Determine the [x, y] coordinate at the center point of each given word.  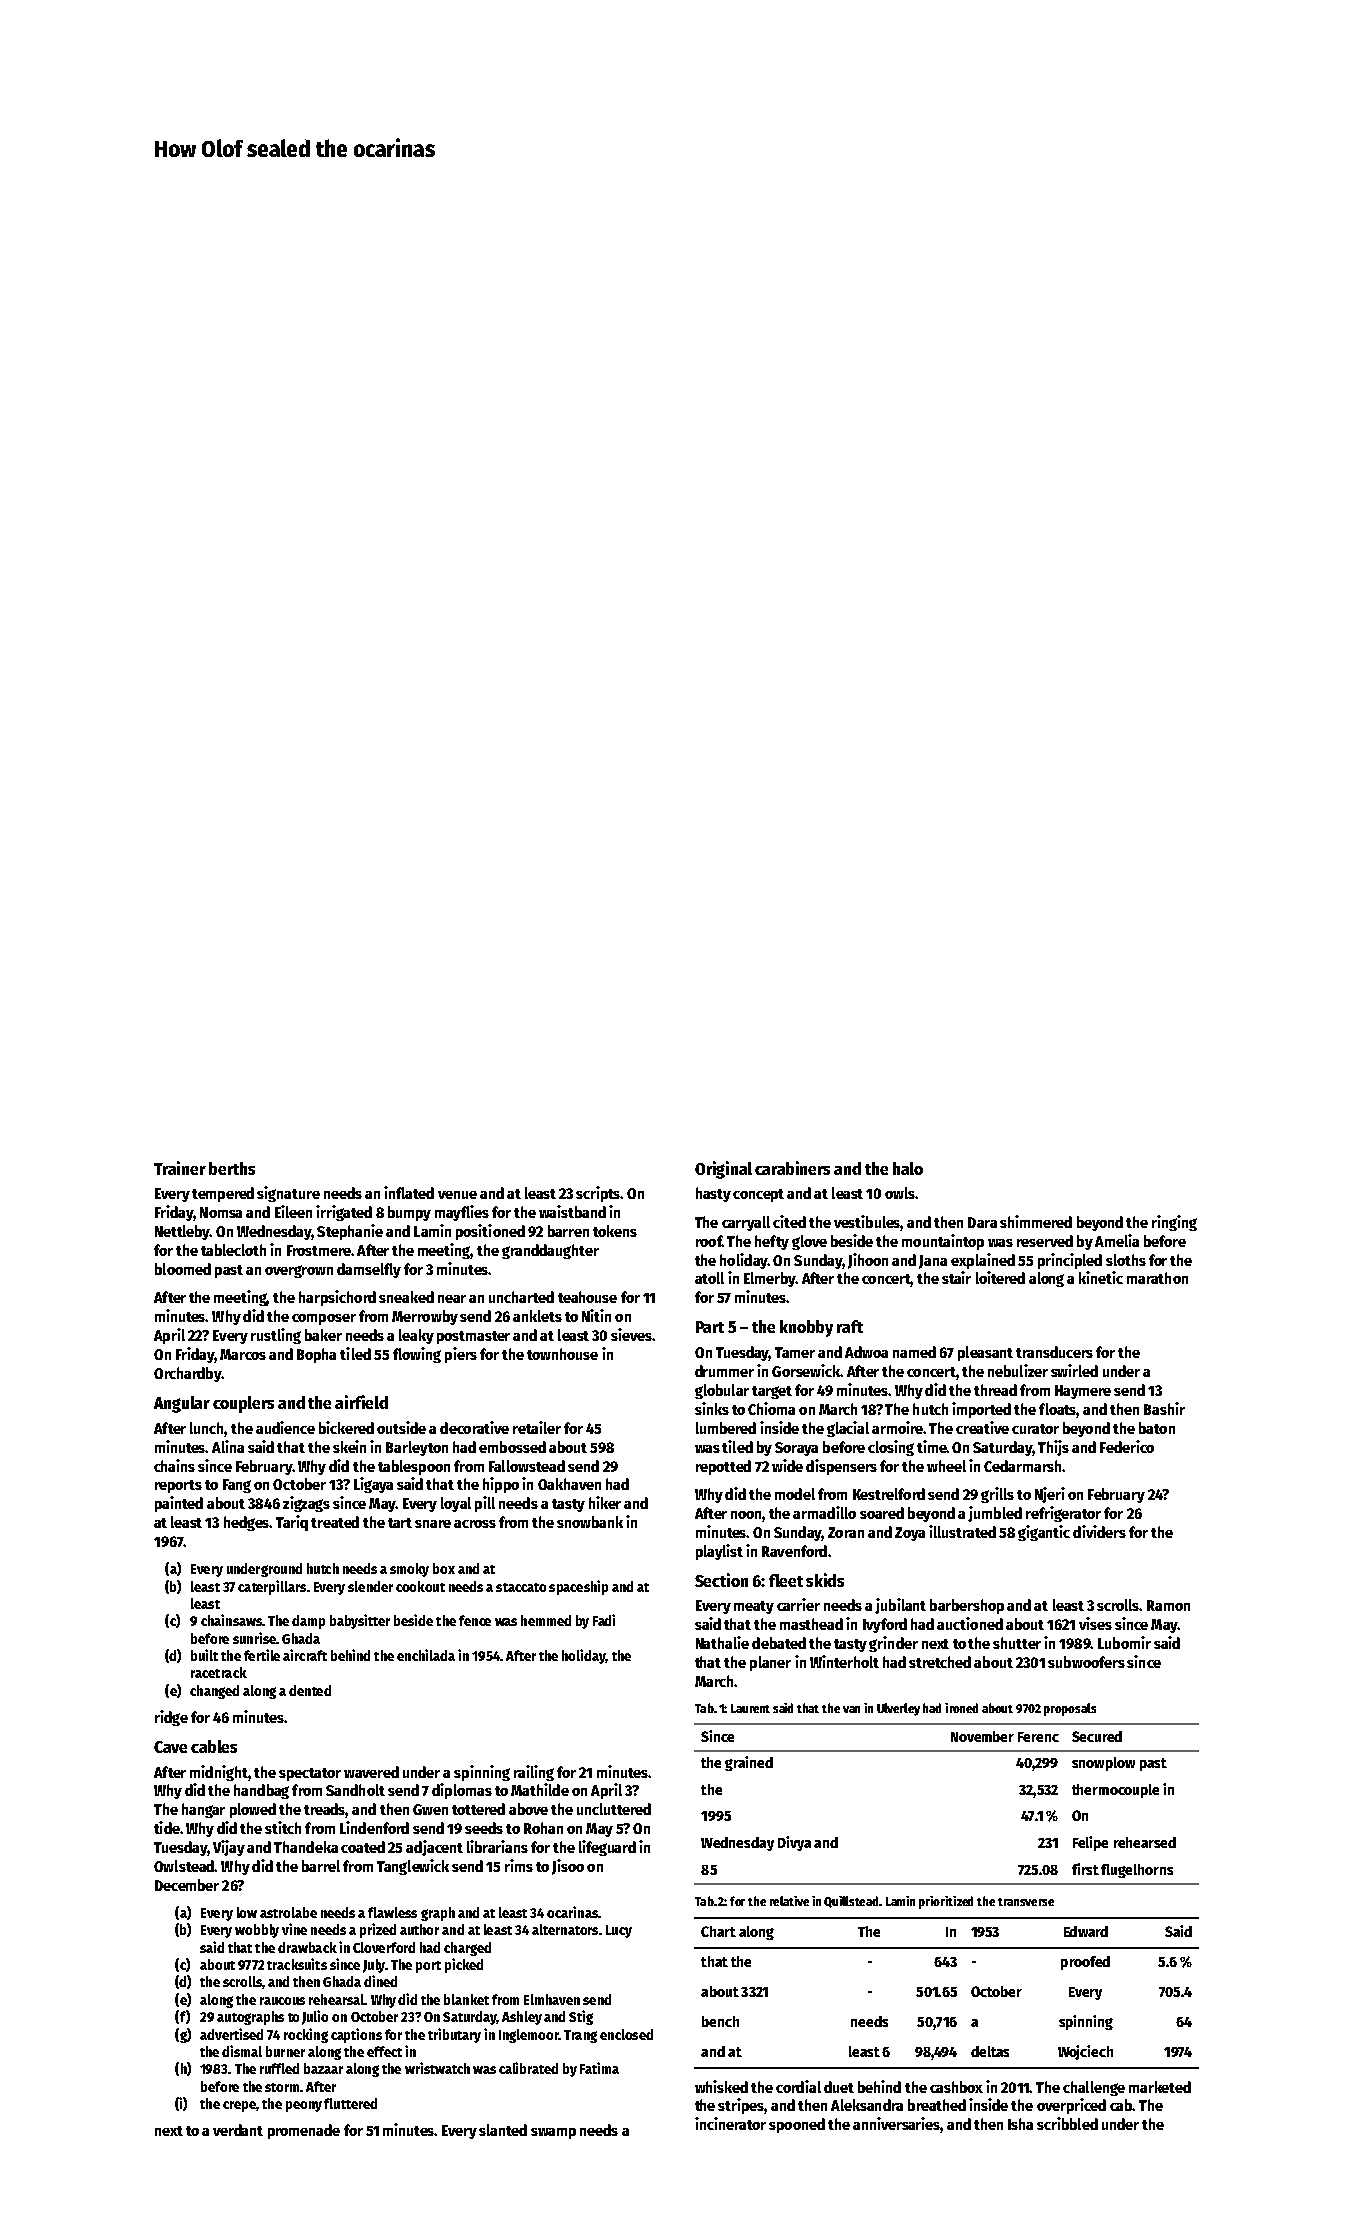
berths [232, 1168]
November [982, 1736]
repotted [723, 1467]
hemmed [546, 1620]
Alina [228, 1446]
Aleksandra [867, 2105]
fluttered [350, 2103]
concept [758, 1195]
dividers [1099, 1531]
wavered [371, 1772]
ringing [1174, 1223]
